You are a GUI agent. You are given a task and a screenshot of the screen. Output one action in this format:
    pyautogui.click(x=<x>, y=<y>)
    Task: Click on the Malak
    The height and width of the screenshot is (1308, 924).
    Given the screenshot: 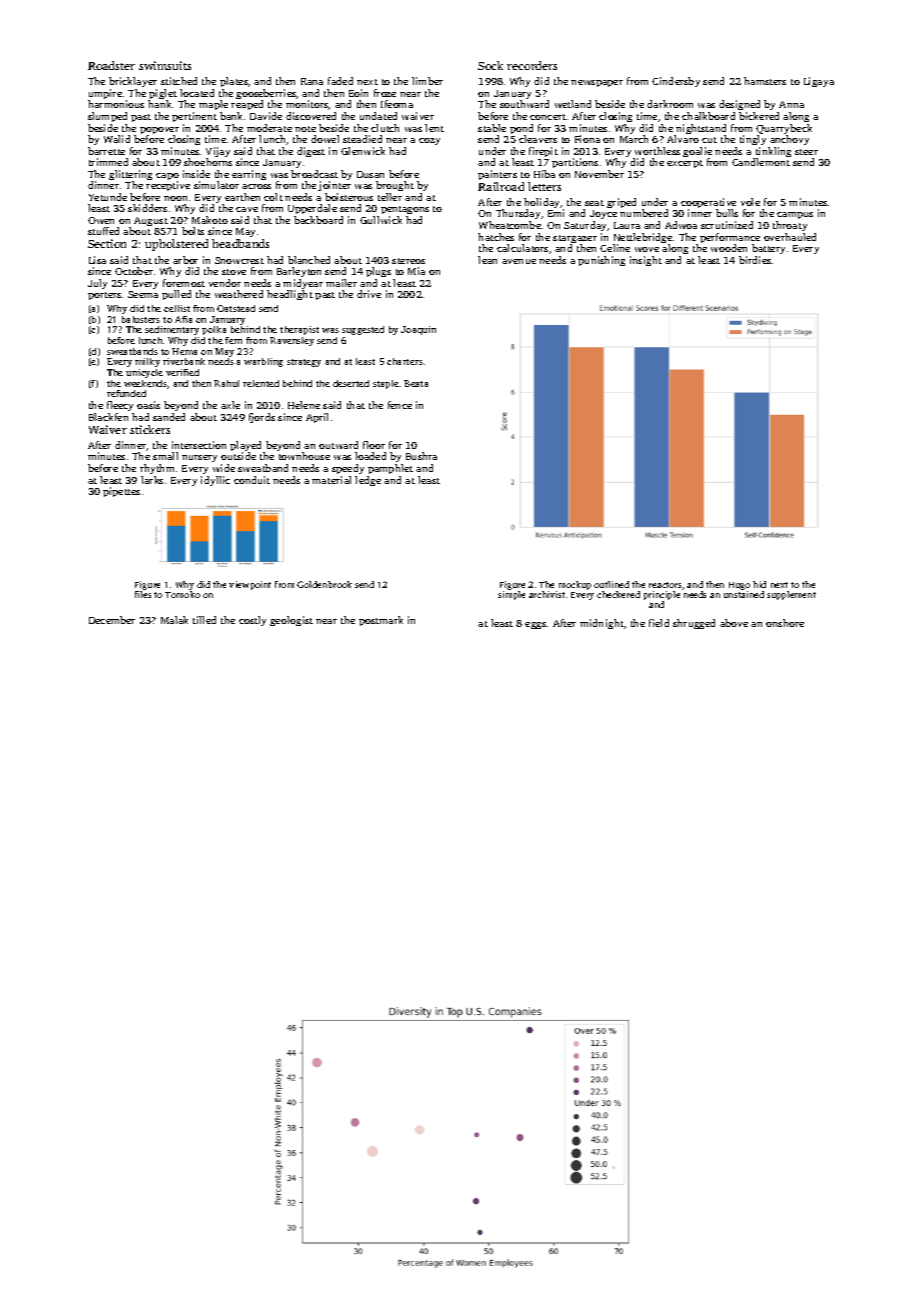 What is the action you would take?
    pyautogui.click(x=174, y=620)
